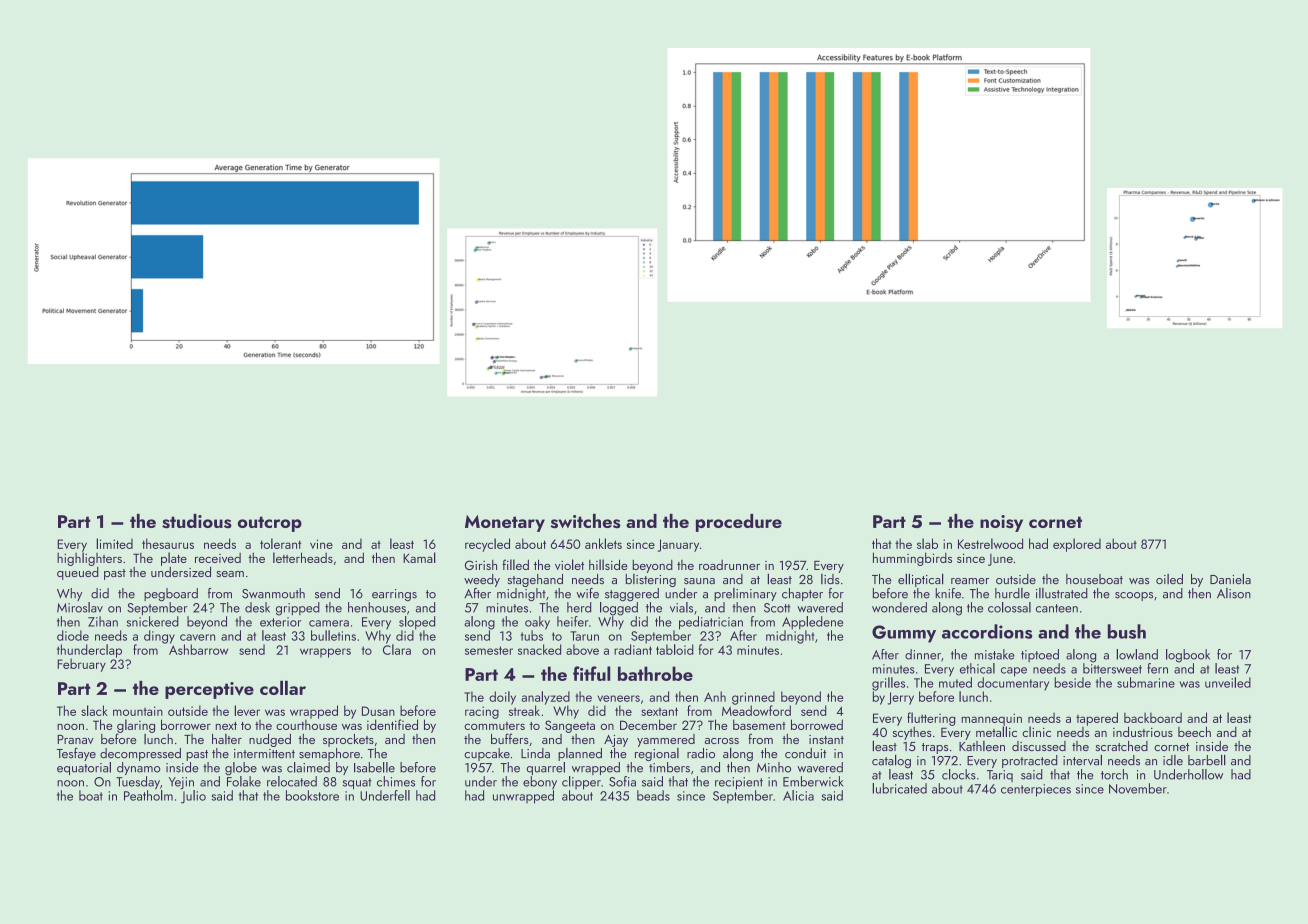 The width and height of the screenshot is (1308, 924). Describe the element at coordinates (532, 635) in the screenshot. I see `tubs` at that location.
